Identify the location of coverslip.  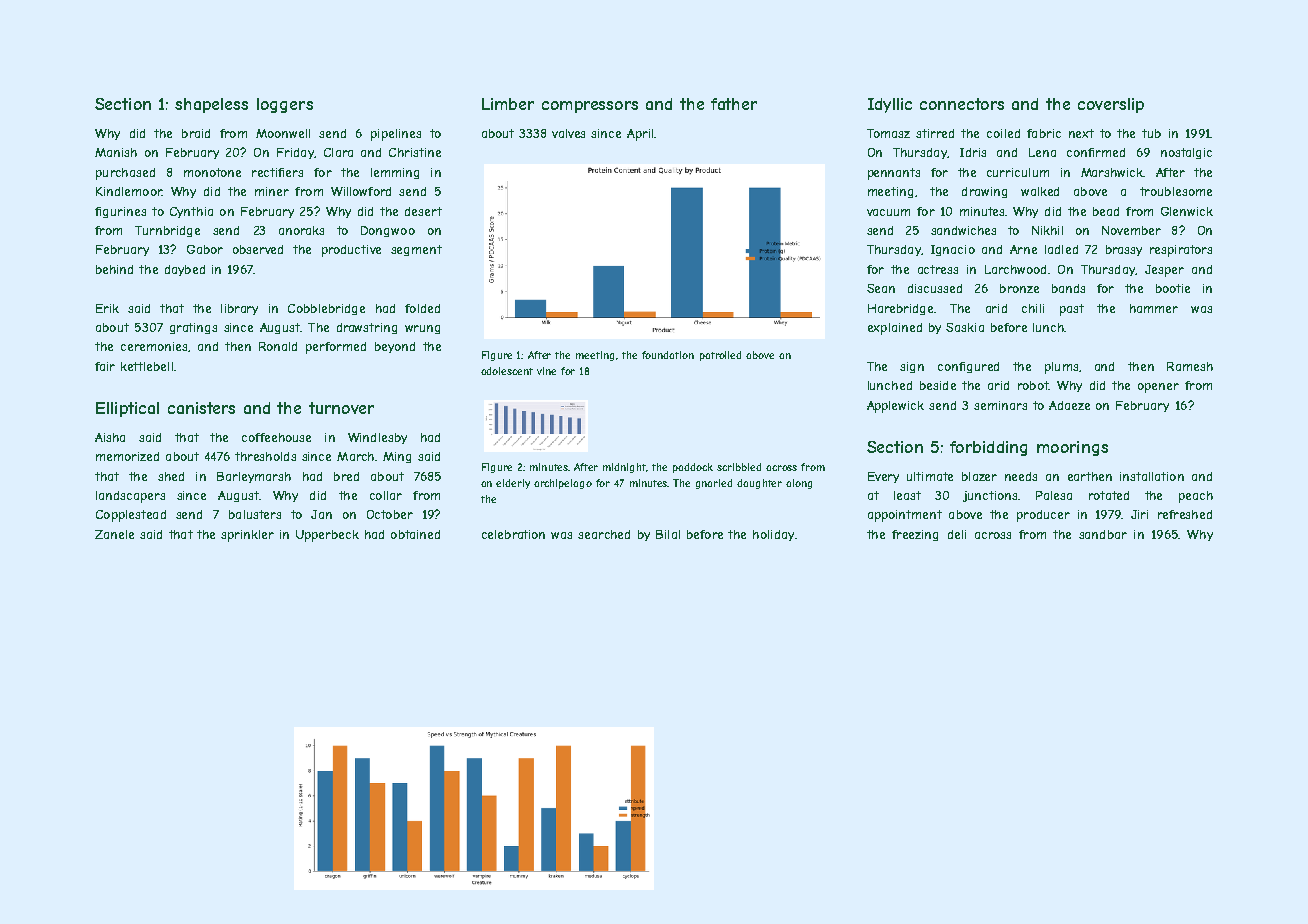
(1111, 105).
